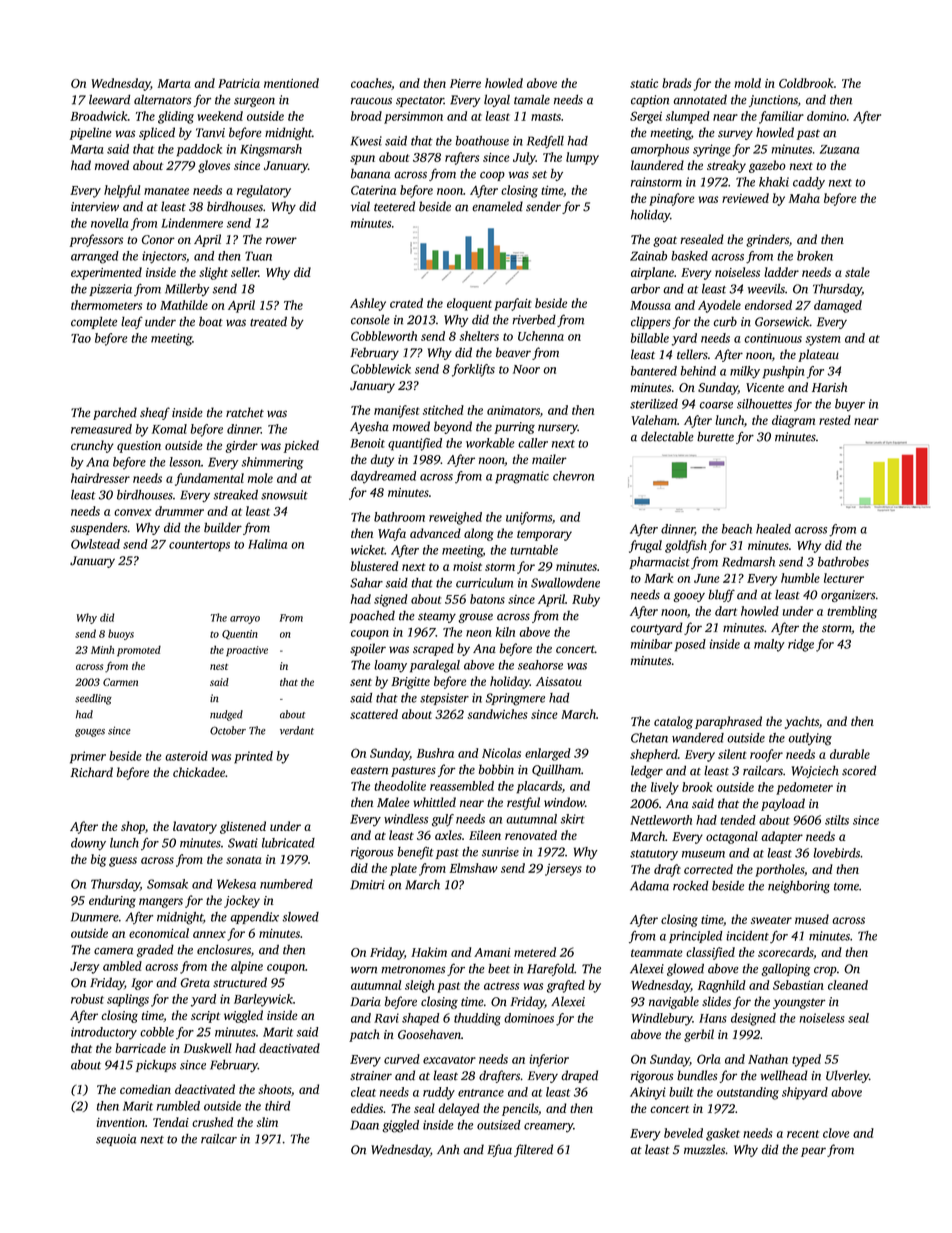  Describe the element at coordinates (748, 83) in the image. I see `mold` at that location.
